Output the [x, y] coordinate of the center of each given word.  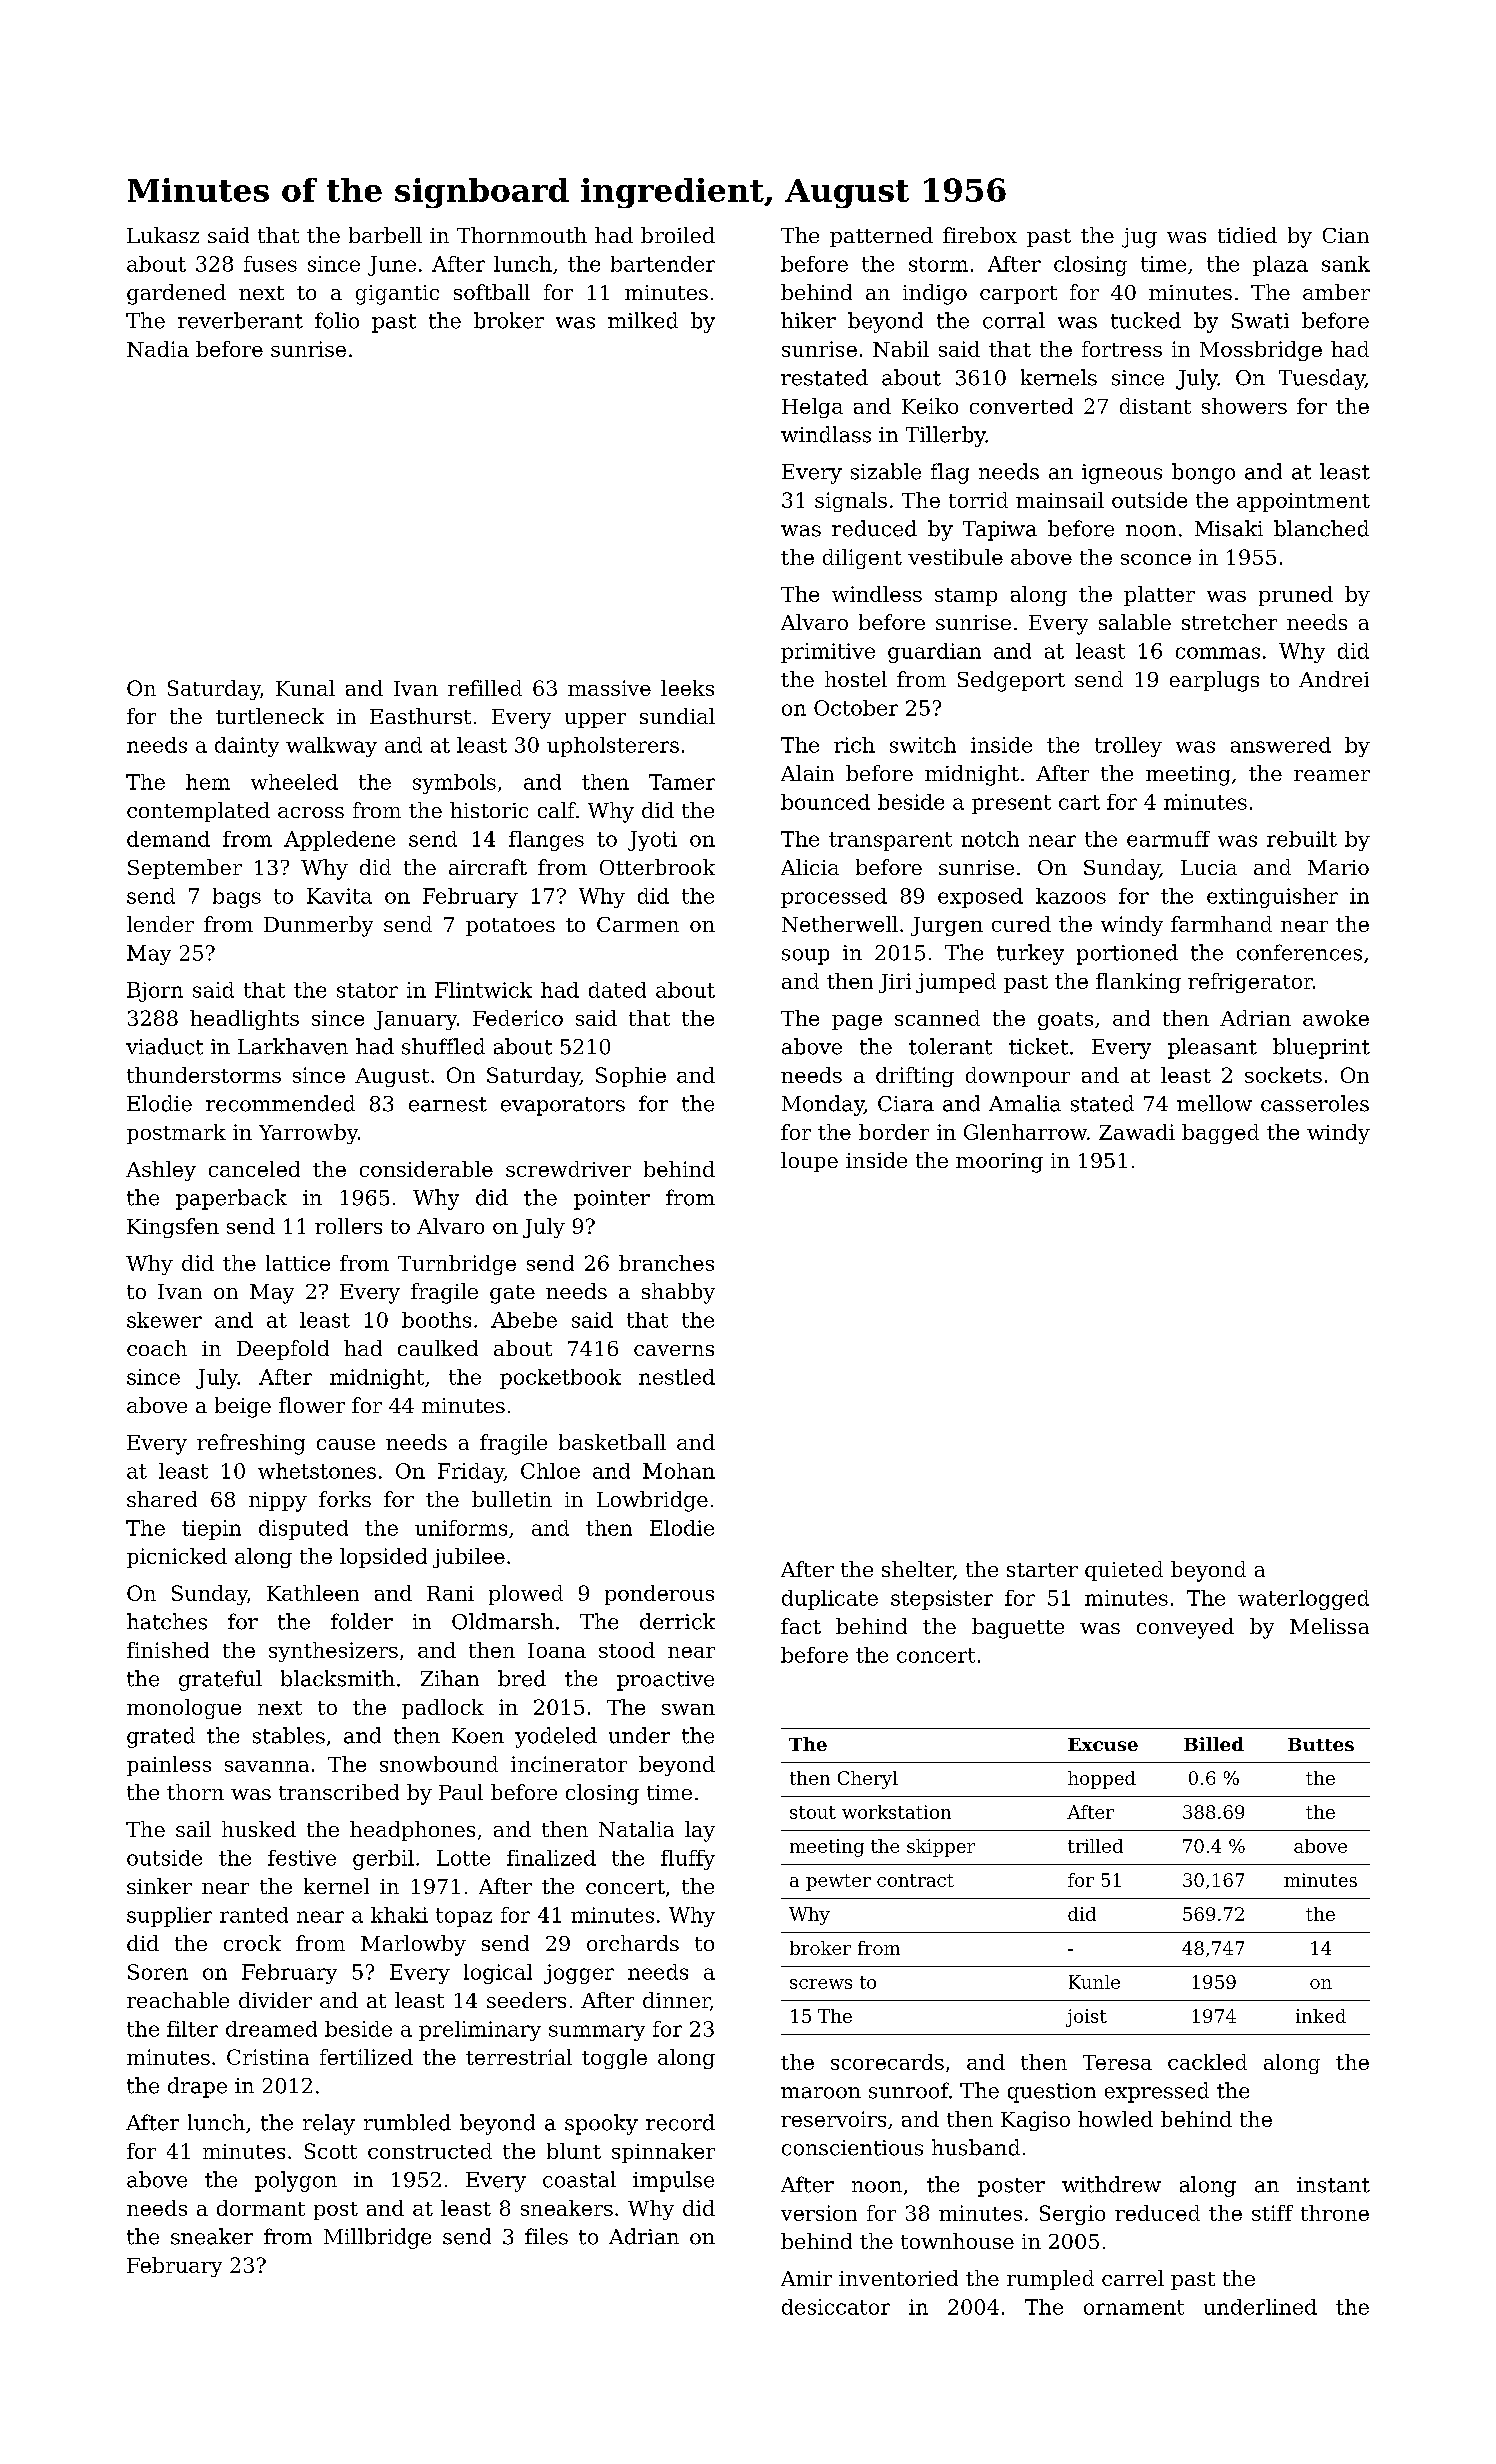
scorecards [887, 2062]
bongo [1203, 473]
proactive [665, 1681]
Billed [1214, 1744]
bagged [1220, 1134]
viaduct [164, 1046]
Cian [1346, 235]
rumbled [407, 2122]
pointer [612, 1200]
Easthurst [420, 716]
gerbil [383, 1860]
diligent [862, 559]
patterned [881, 237]
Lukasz [163, 235]
